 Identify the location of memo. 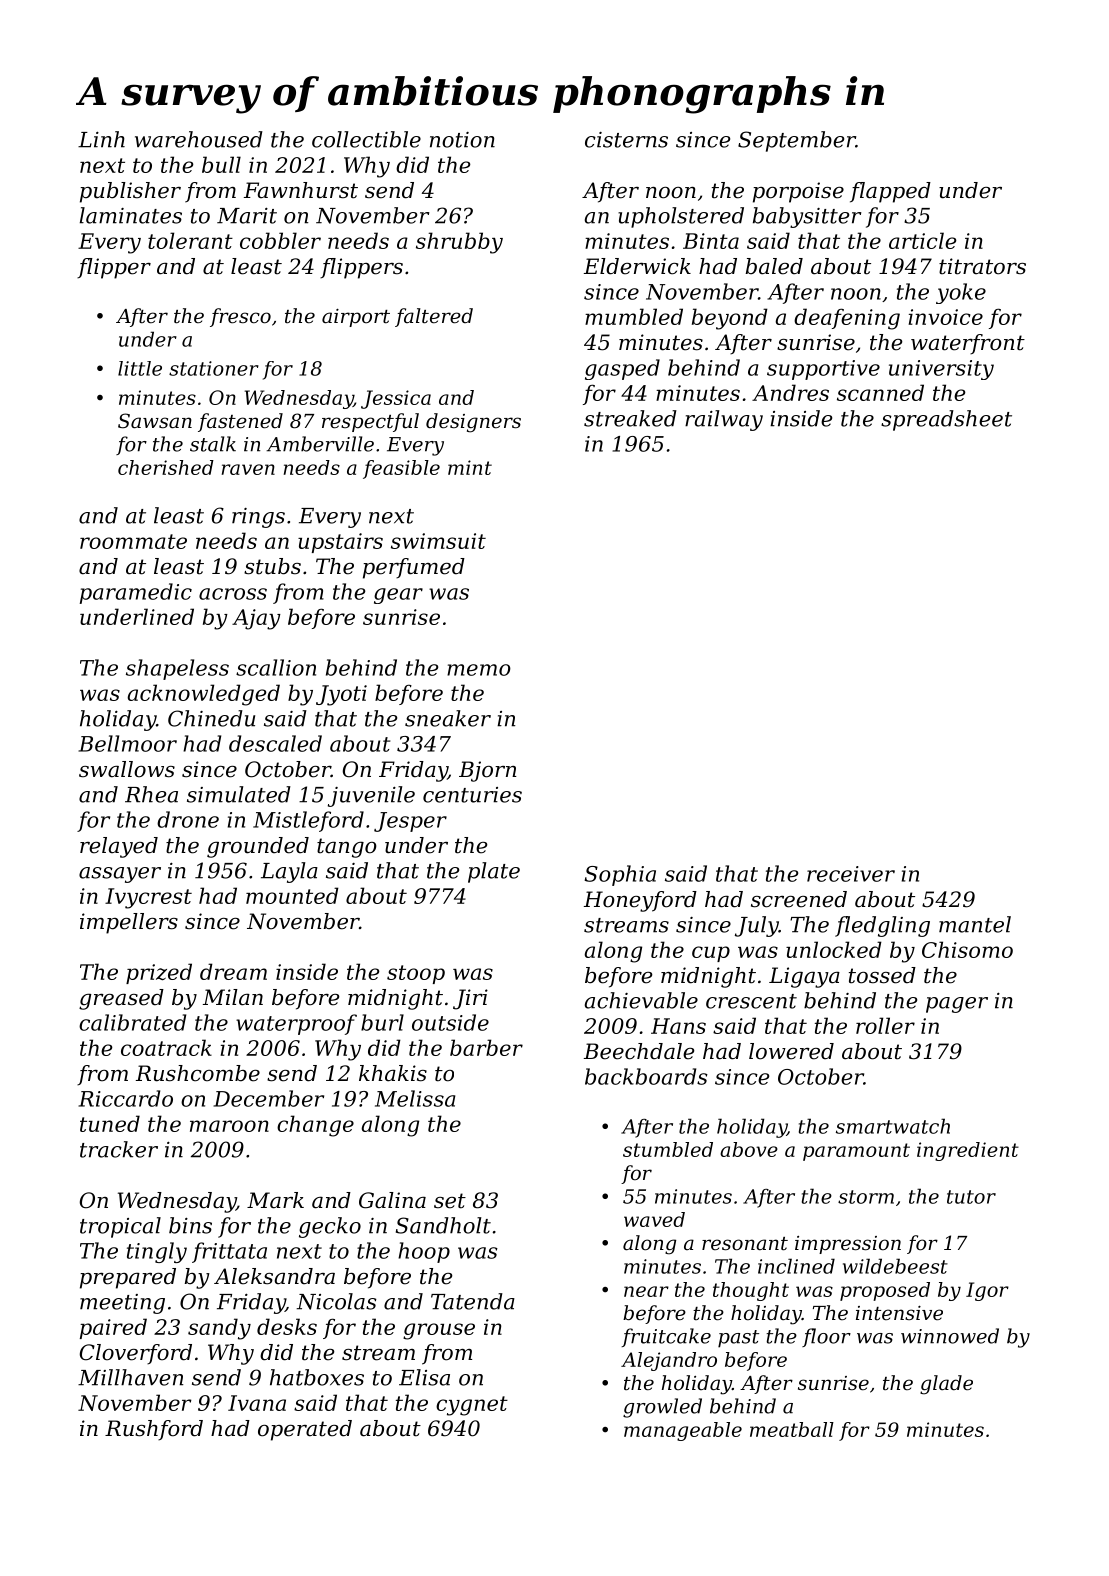
(479, 670).
